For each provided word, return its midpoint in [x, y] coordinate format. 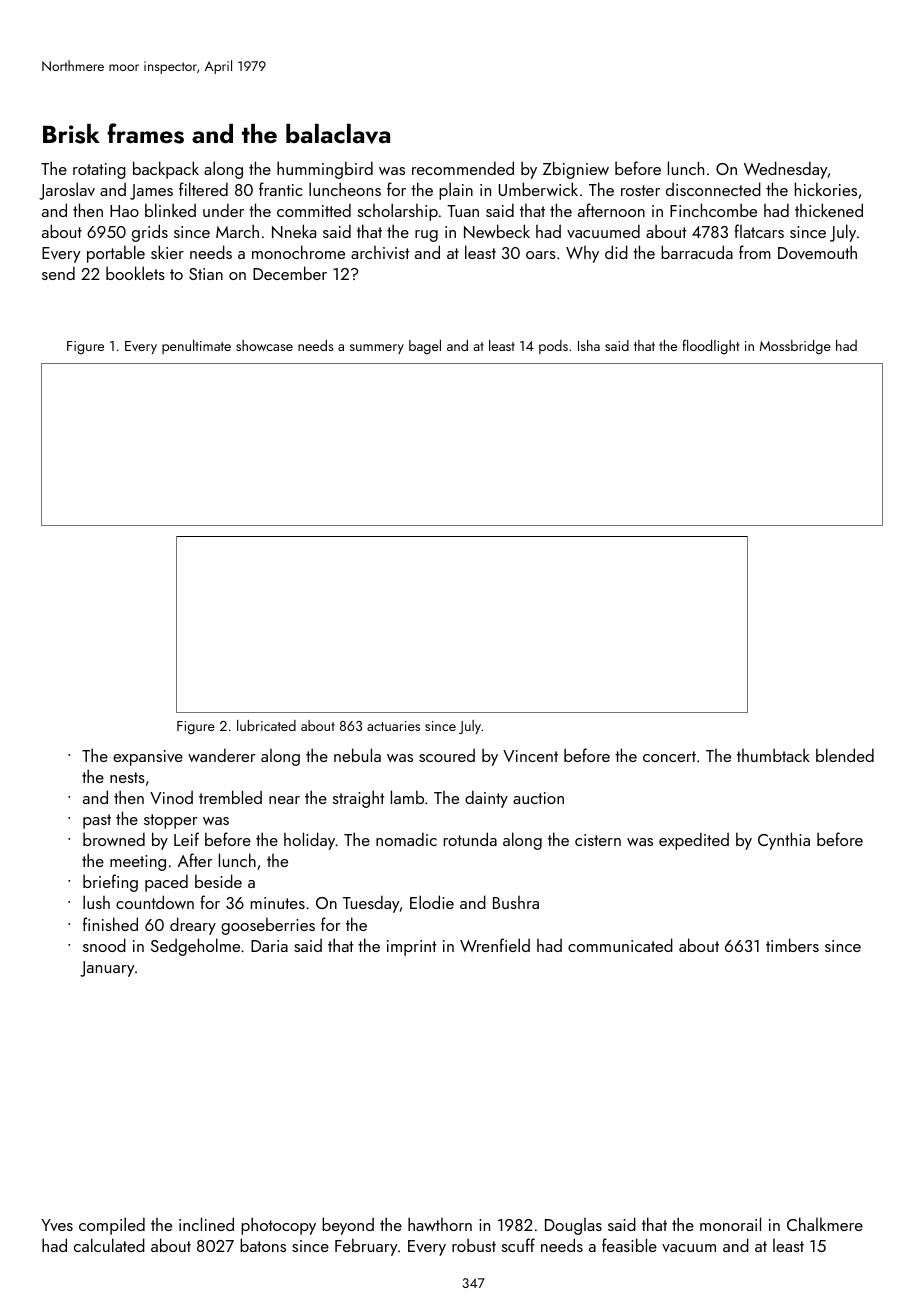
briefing [110, 883]
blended [845, 755]
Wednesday [786, 170]
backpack [166, 170]
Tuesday [371, 904]
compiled [112, 1226]
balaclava [338, 134]
